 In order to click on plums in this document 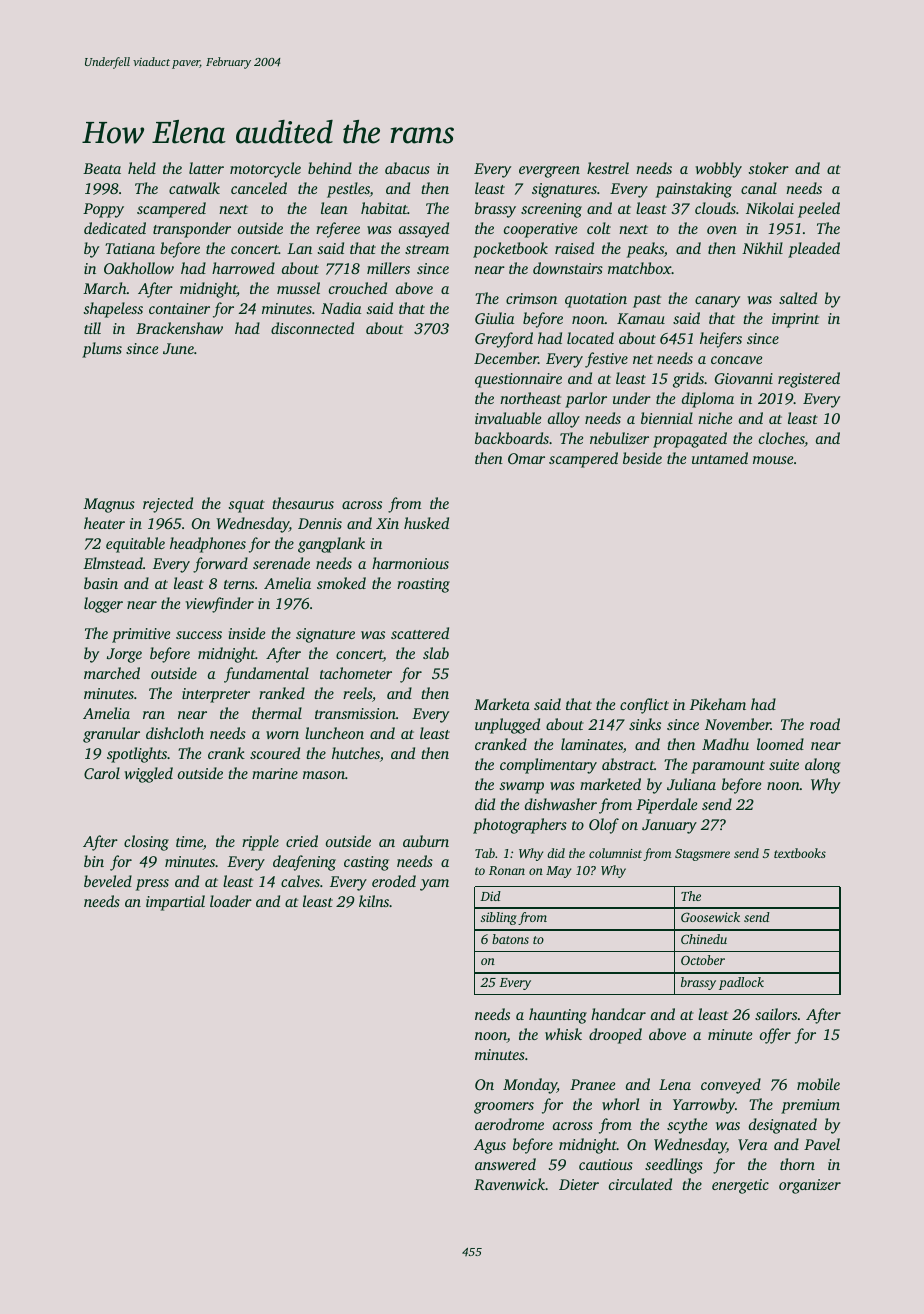, I will do `click(102, 350)`.
